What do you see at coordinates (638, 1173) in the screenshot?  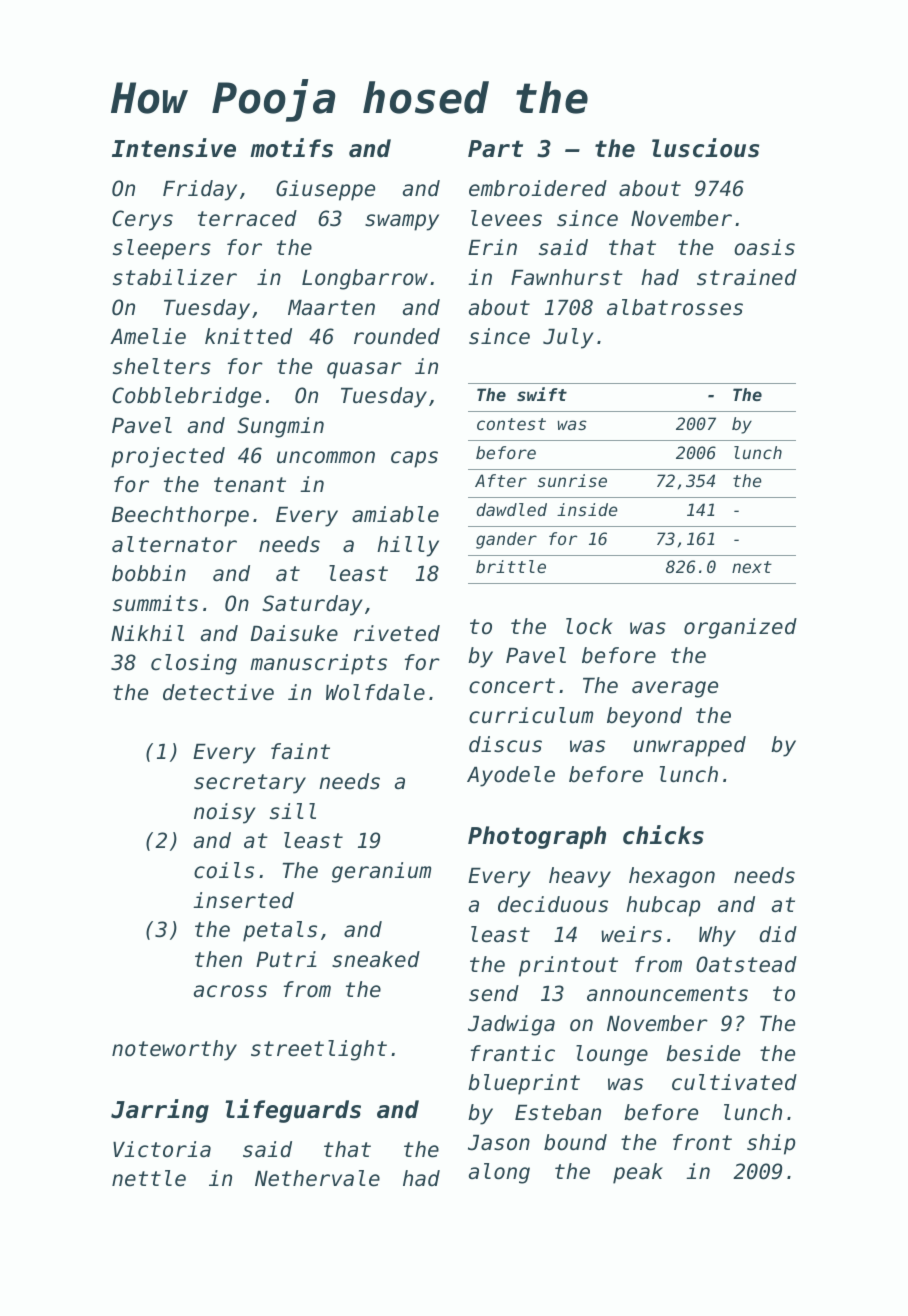 I see `peak` at bounding box center [638, 1173].
